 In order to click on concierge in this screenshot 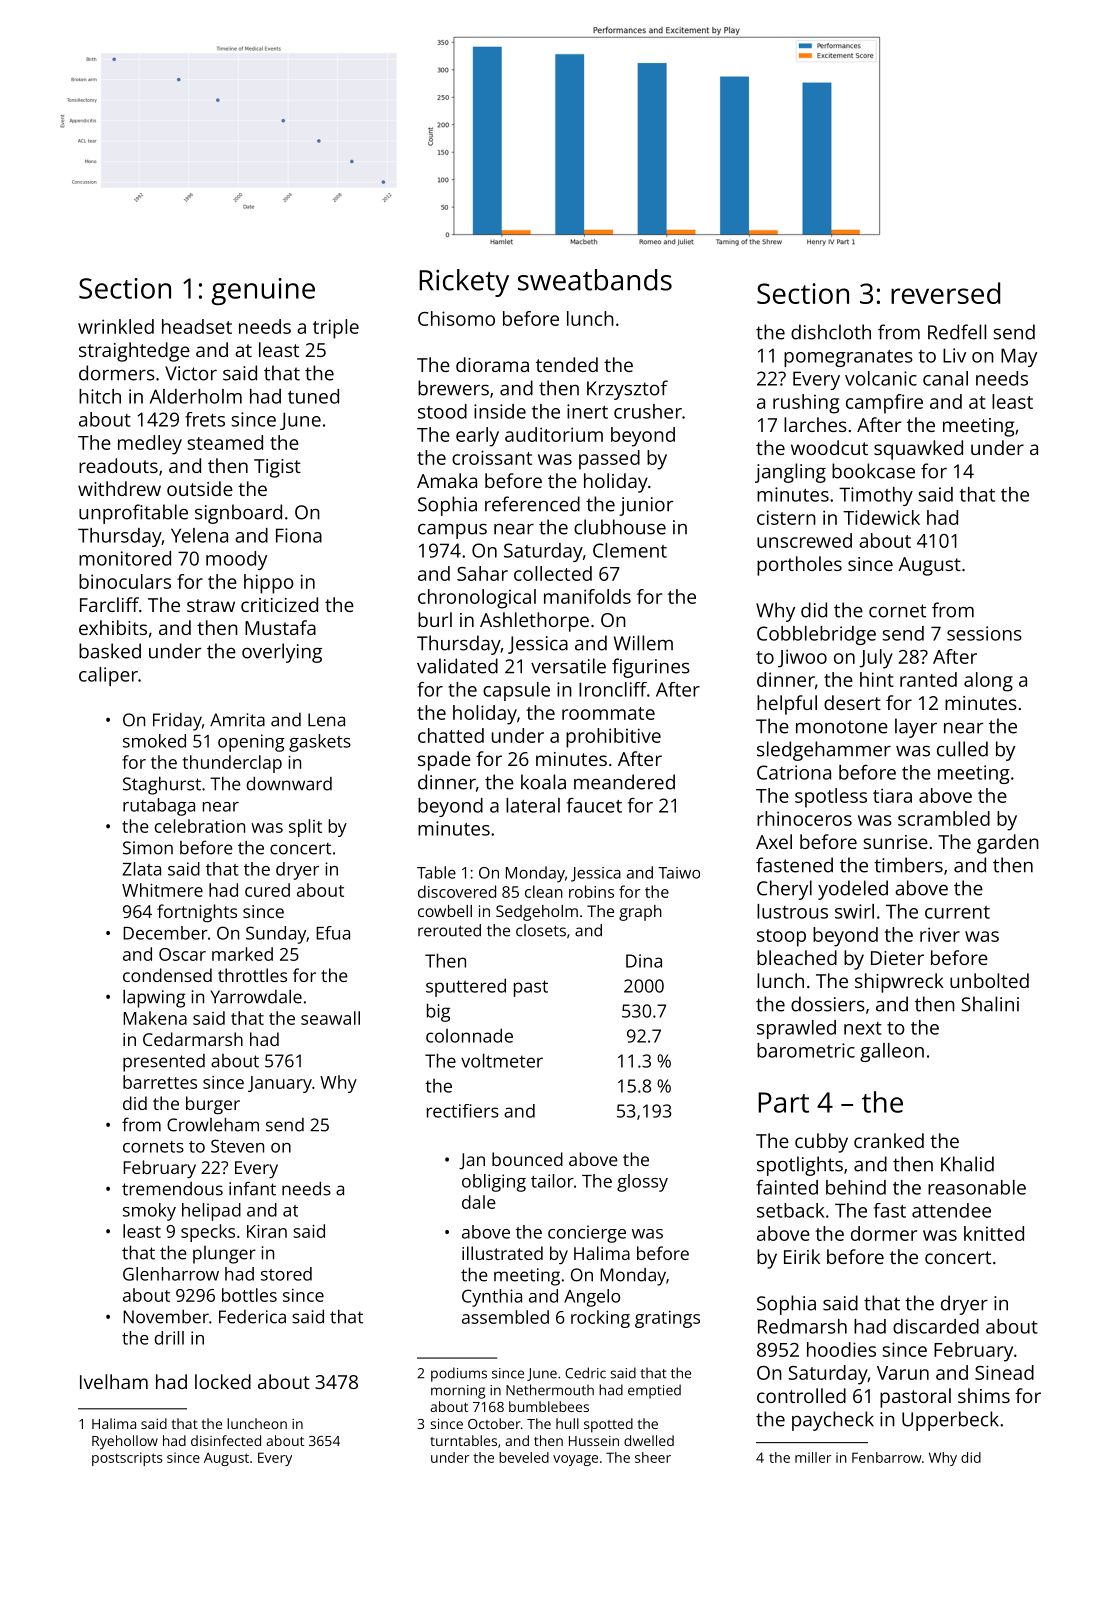, I will do `click(587, 1234)`.
